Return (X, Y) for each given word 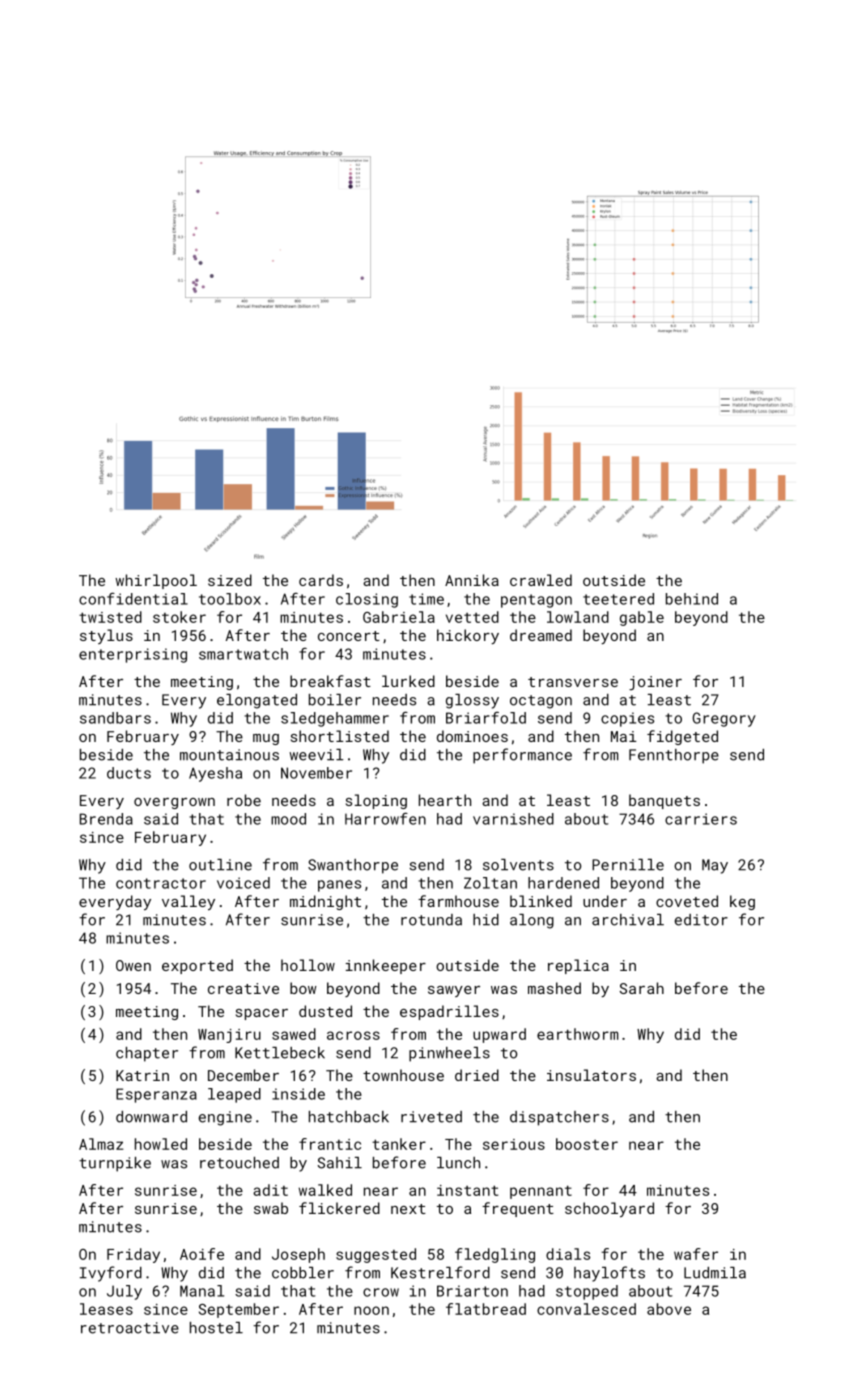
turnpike (115, 1164)
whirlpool (156, 581)
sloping (376, 801)
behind (692, 599)
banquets (664, 801)
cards (321, 580)
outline (220, 865)
